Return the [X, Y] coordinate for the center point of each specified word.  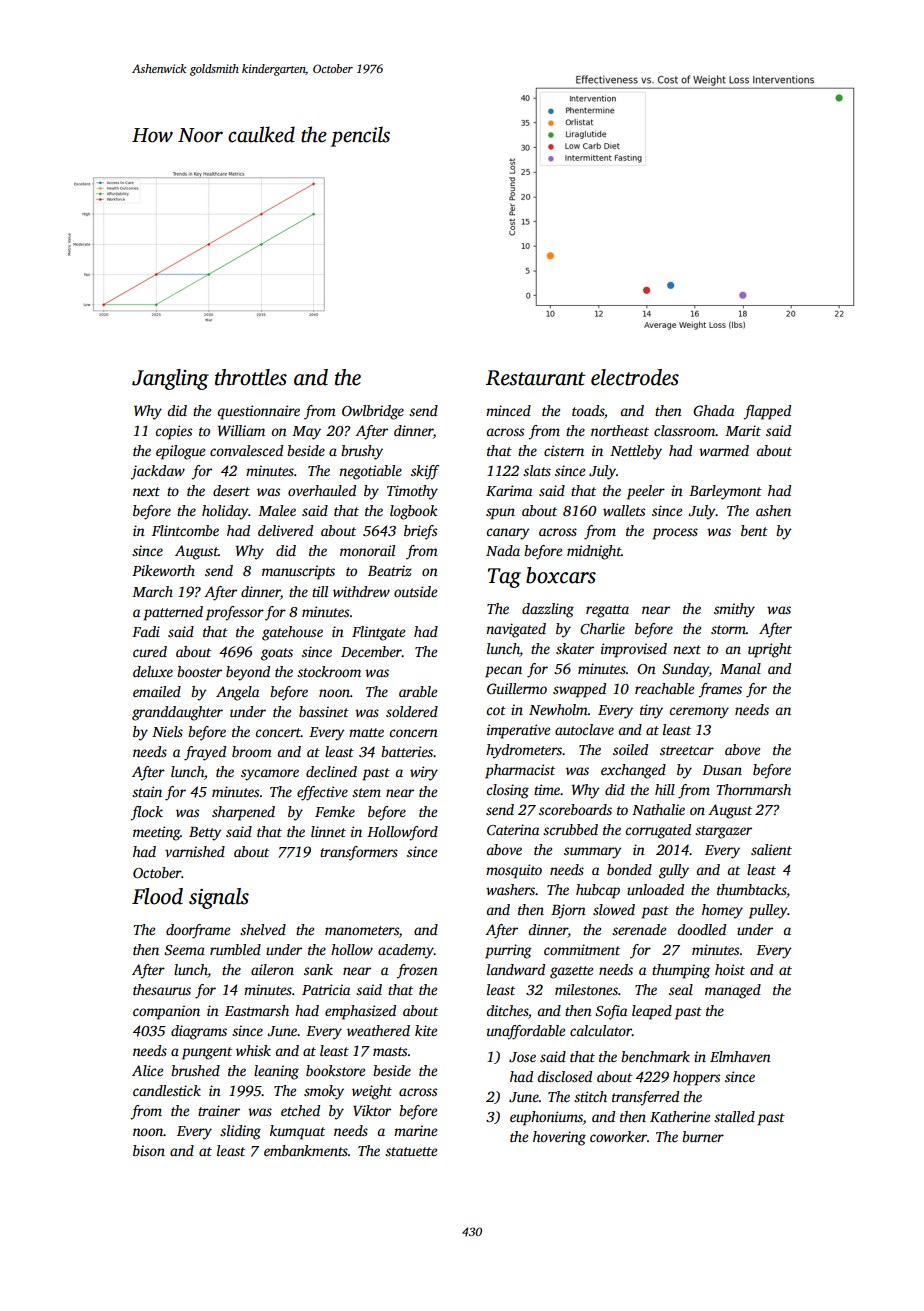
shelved [263, 929]
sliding [240, 1132]
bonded [629, 869]
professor [235, 613]
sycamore [270, 775]
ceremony [699, 713]
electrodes [635, 377]
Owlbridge [373, 412]
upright [770, 650]
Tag [504, 578]
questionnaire [258, 412]
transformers [359, 853]
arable [418, 691]
